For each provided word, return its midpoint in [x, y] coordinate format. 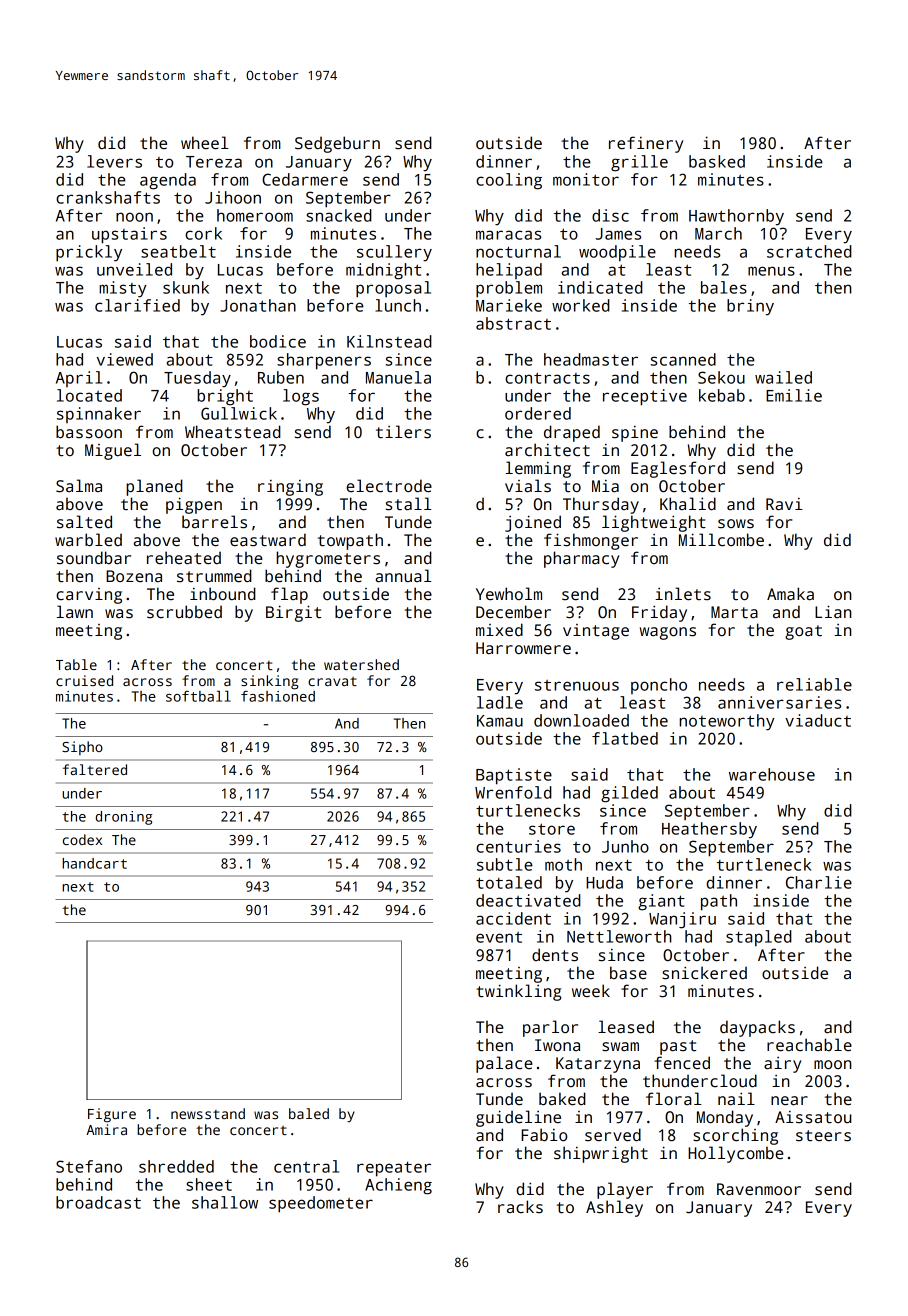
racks [520, 1207]
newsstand [208, 1113]
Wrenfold [513, 792]
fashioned [278, 696]
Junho [625, 846]
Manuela [398, 377]
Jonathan [258, 305]
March [718, 233]
